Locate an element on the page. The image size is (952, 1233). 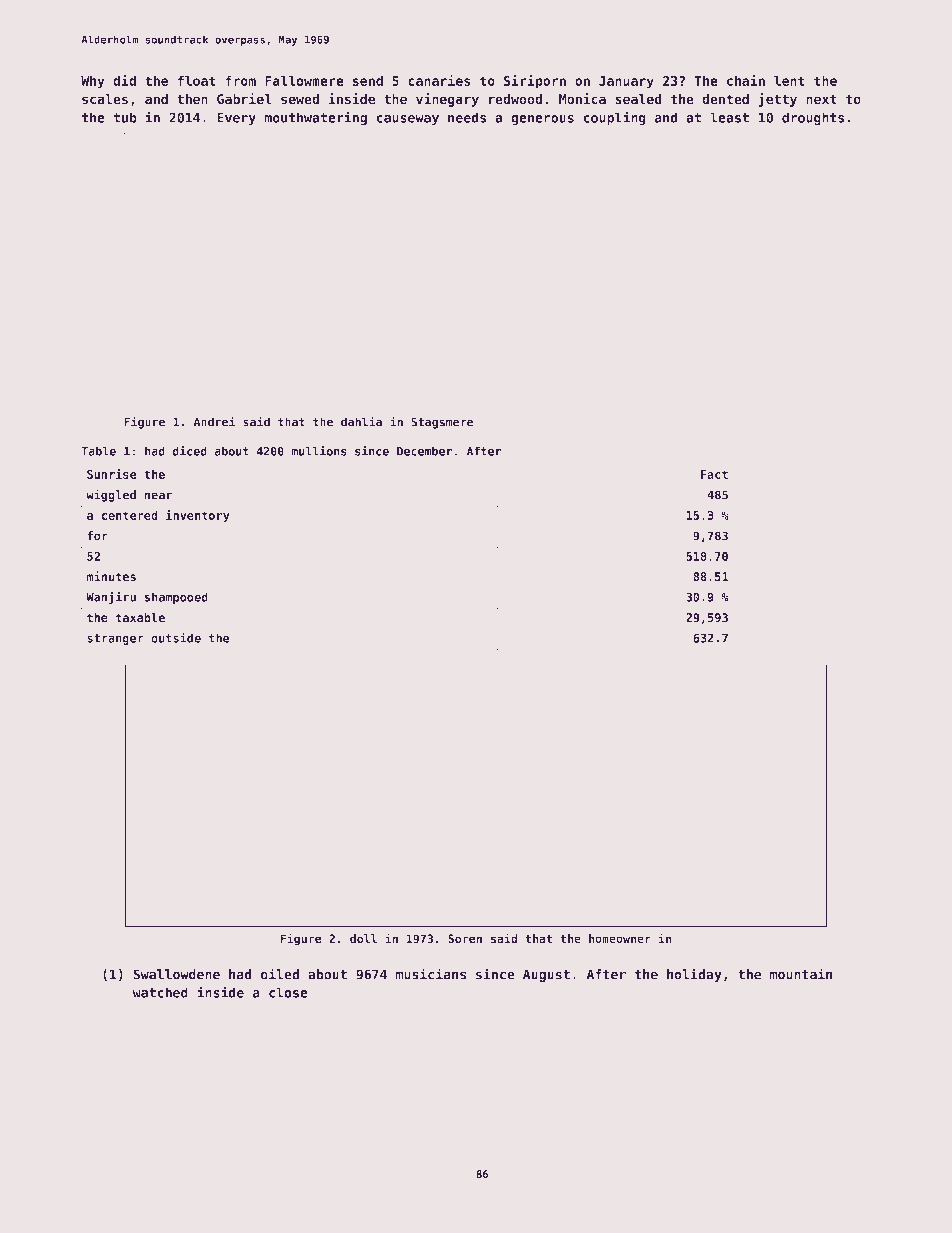
dahlia is located at coordinates (361, 421).
